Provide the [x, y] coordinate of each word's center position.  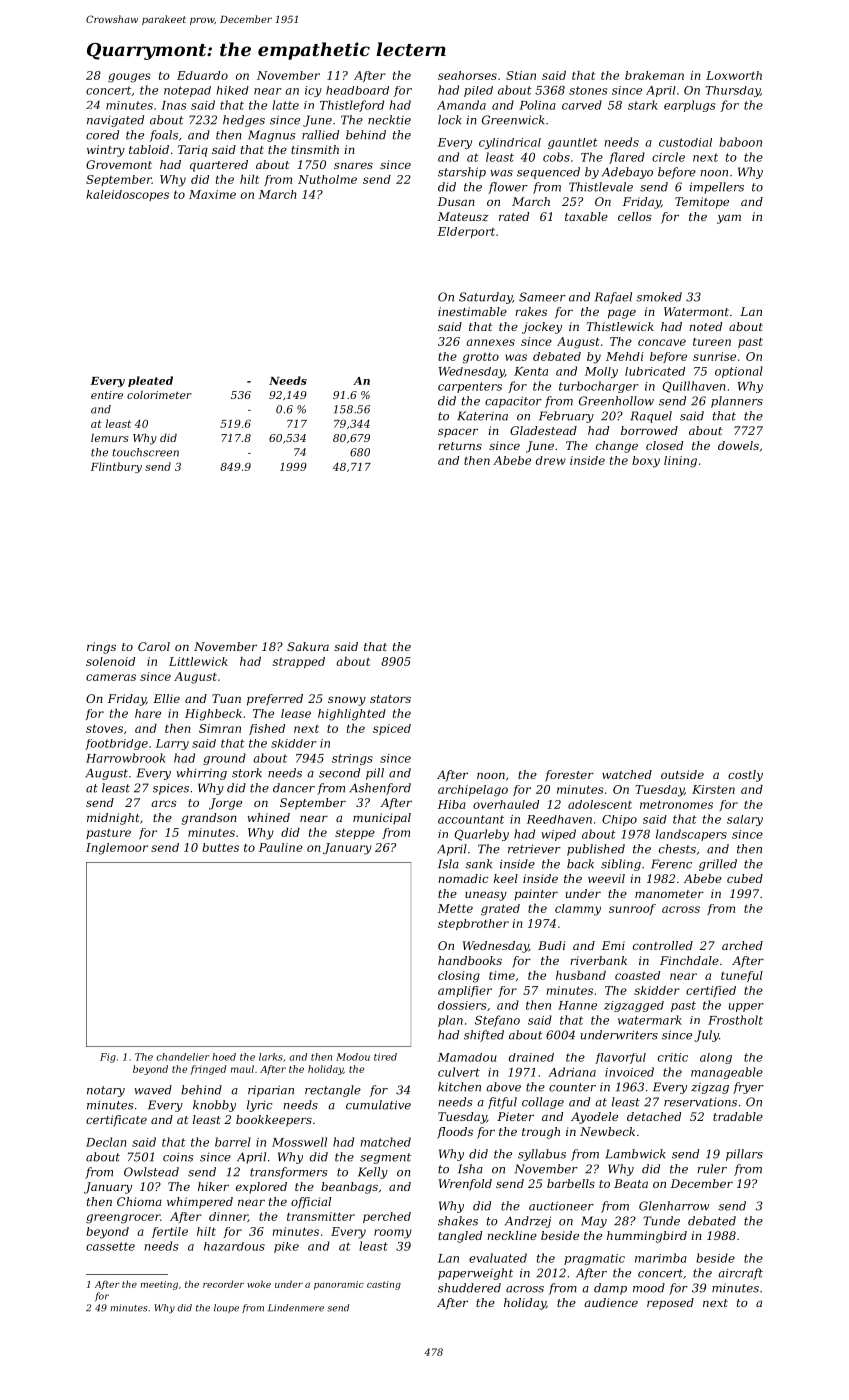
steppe [355, 834]
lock [449, 120]
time [502, 975]
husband [581, 975]
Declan [106, 1142]
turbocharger [599, 387]
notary [106, 1091]
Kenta [531, 371]
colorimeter [159, 394]
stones [588, 90]
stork [247, 773]
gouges [129, 78]
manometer [669, 894]
